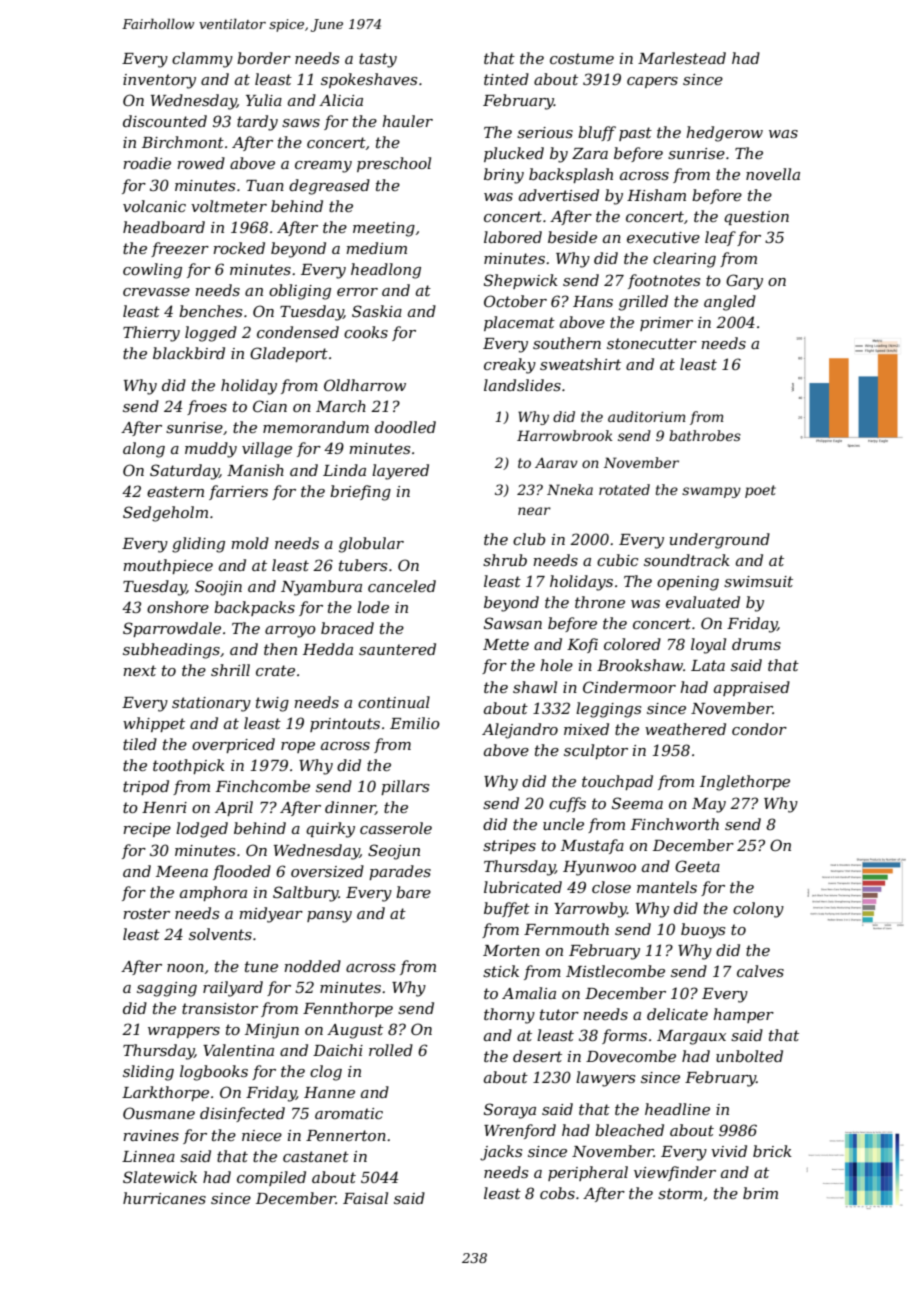 Image resolution: width=924 pixels, height=1314 pixels. What do you see at coordinates (263, 786) in the image?
I see `Finchcombe` at bounding box center [263, 786].
